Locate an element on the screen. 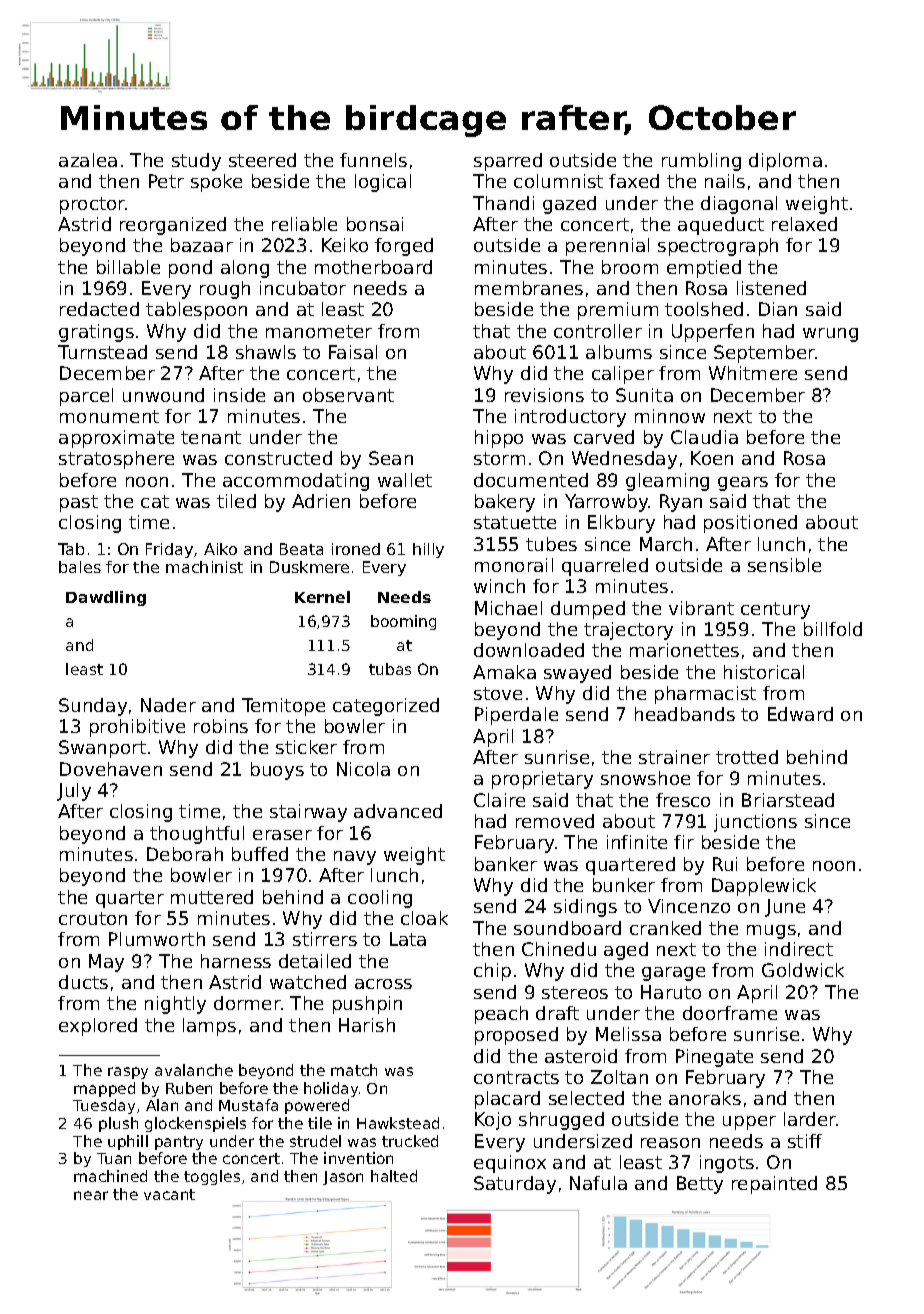 The width and height of the screenshot is (924, 1314). listened is located at coordinates (771, 288).
